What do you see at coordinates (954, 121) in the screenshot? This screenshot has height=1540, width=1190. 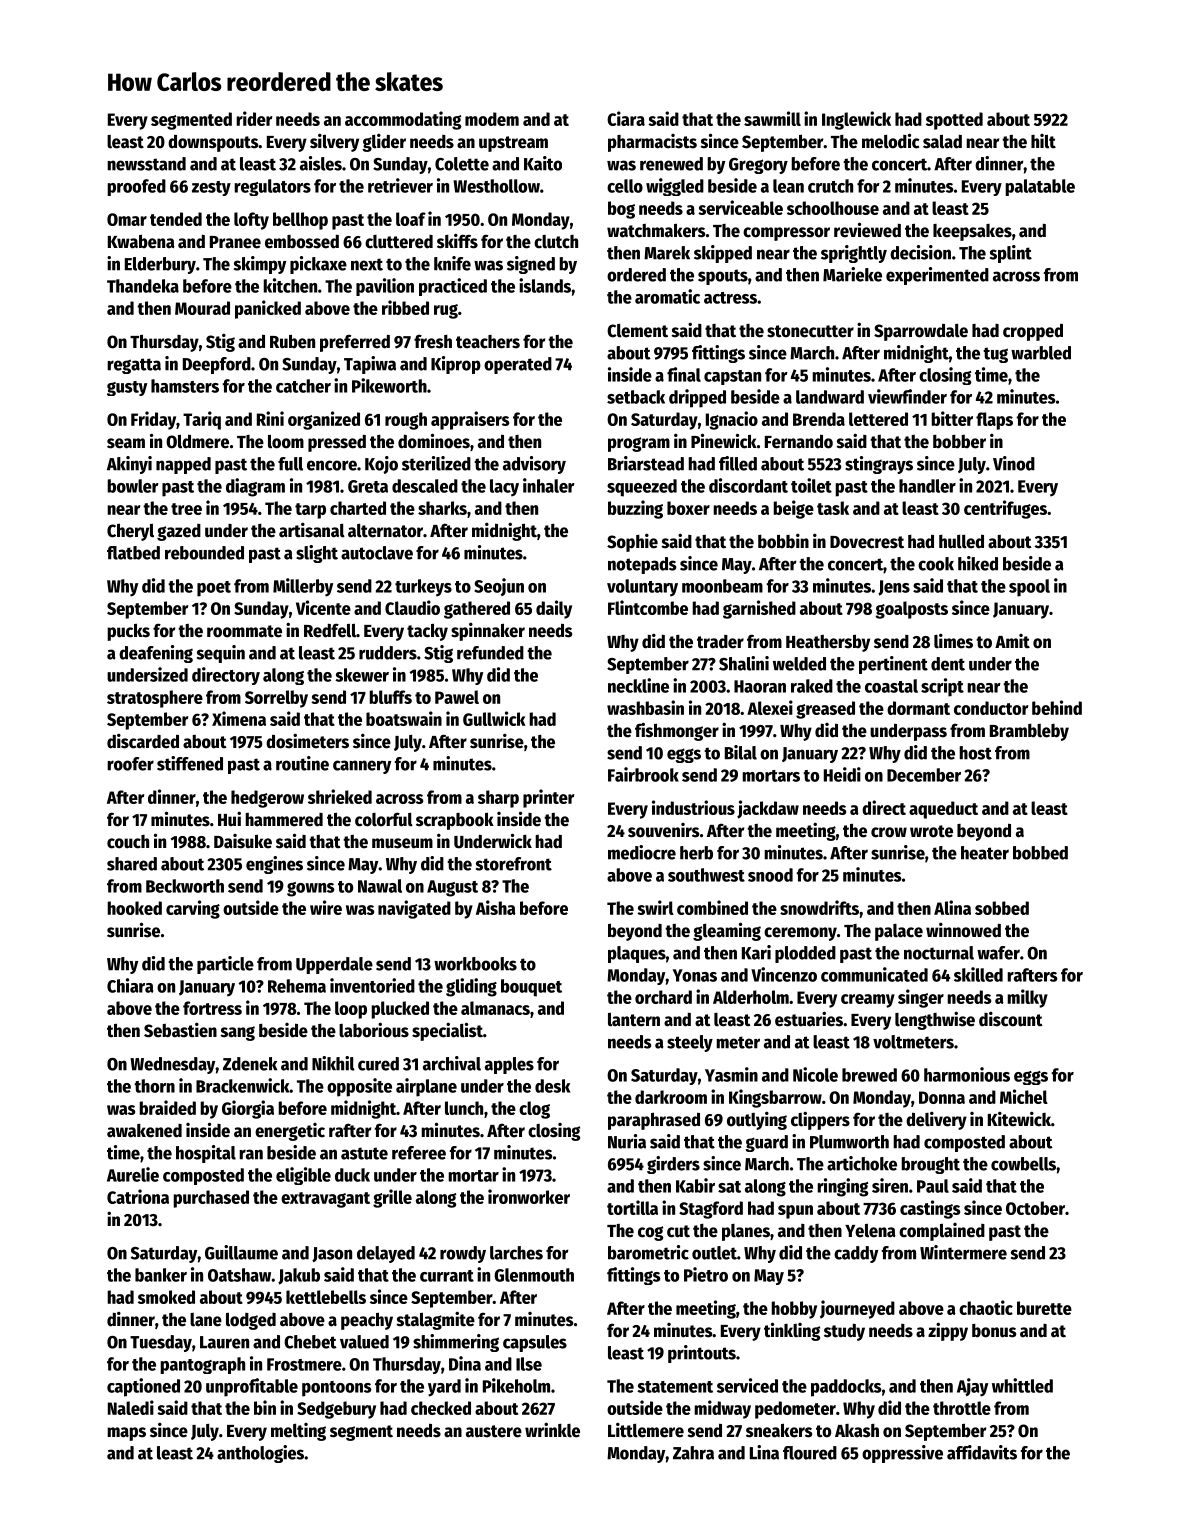 I see `spotted` at bounding box center [954, 121].
